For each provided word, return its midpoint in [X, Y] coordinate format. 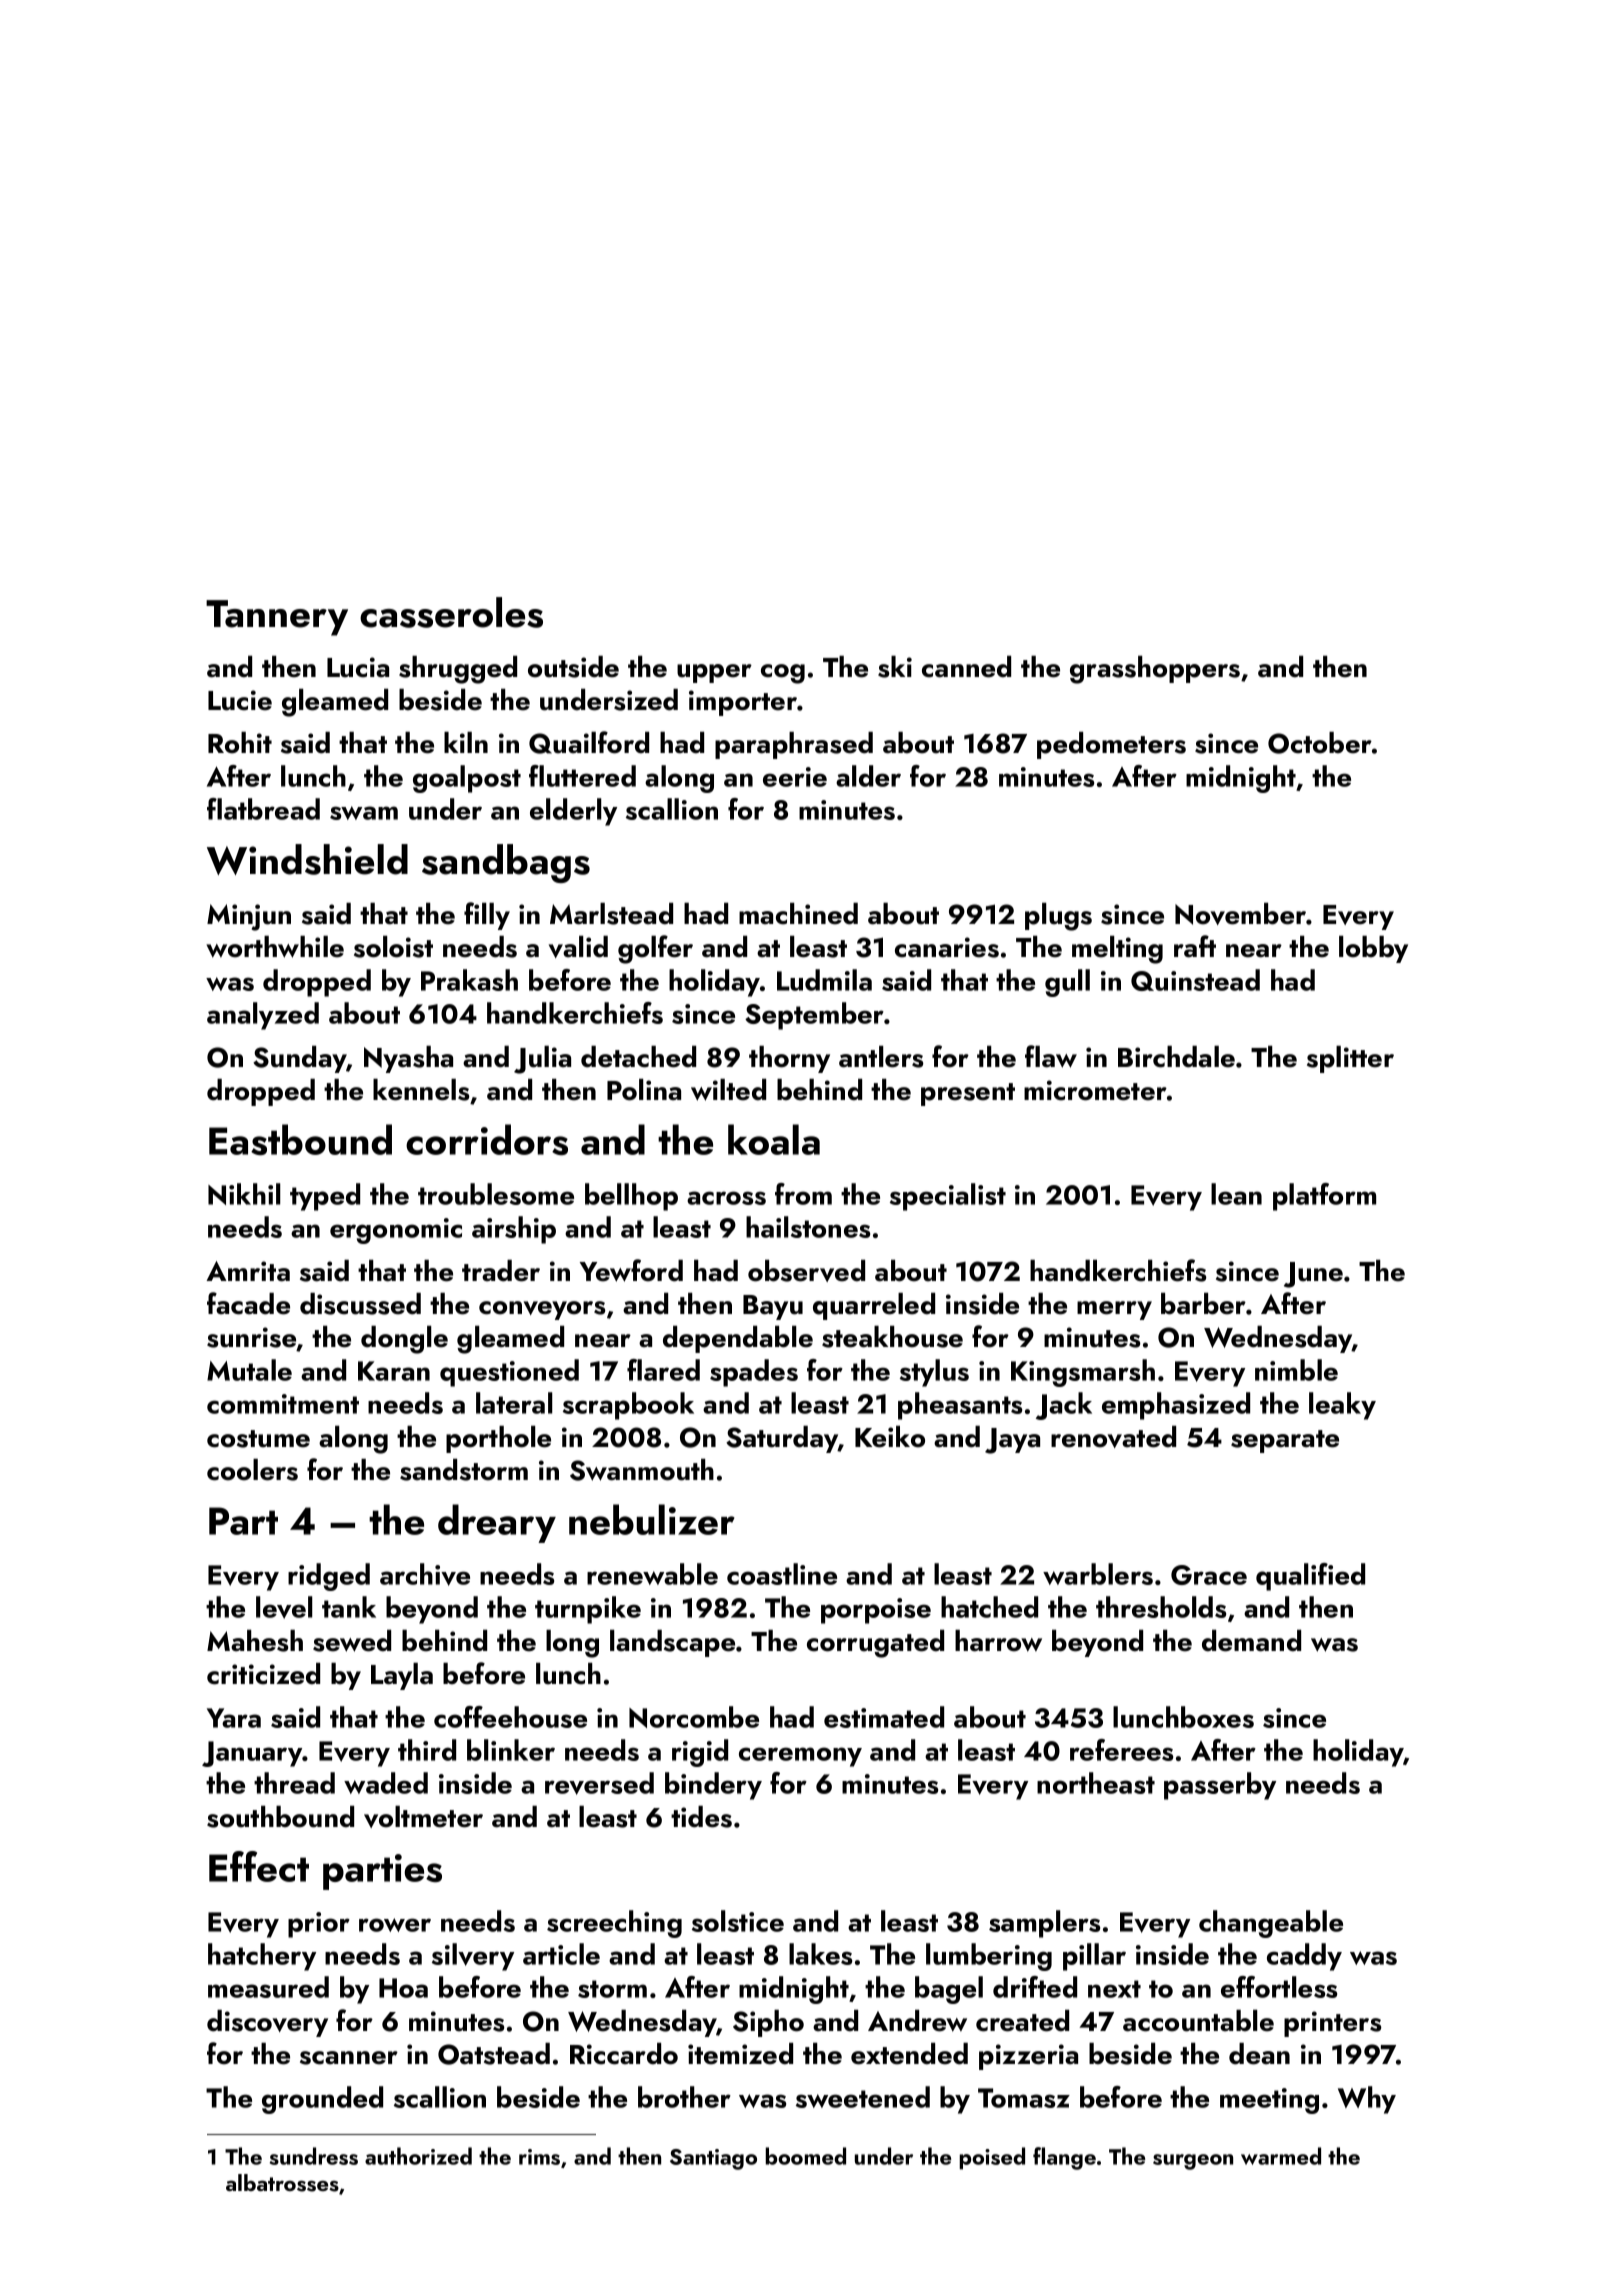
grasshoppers [1155, 670]
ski [895, 667]
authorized [418, 2156]
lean [1236, 1194]
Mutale [249, 1370]
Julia [542, 1060]
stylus [934, 1373]
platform [1324, 1197]
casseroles [451, 612]
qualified [1310, 1577]
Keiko [890, 1437]
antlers [881, 1057]
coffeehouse [510, 1717]
